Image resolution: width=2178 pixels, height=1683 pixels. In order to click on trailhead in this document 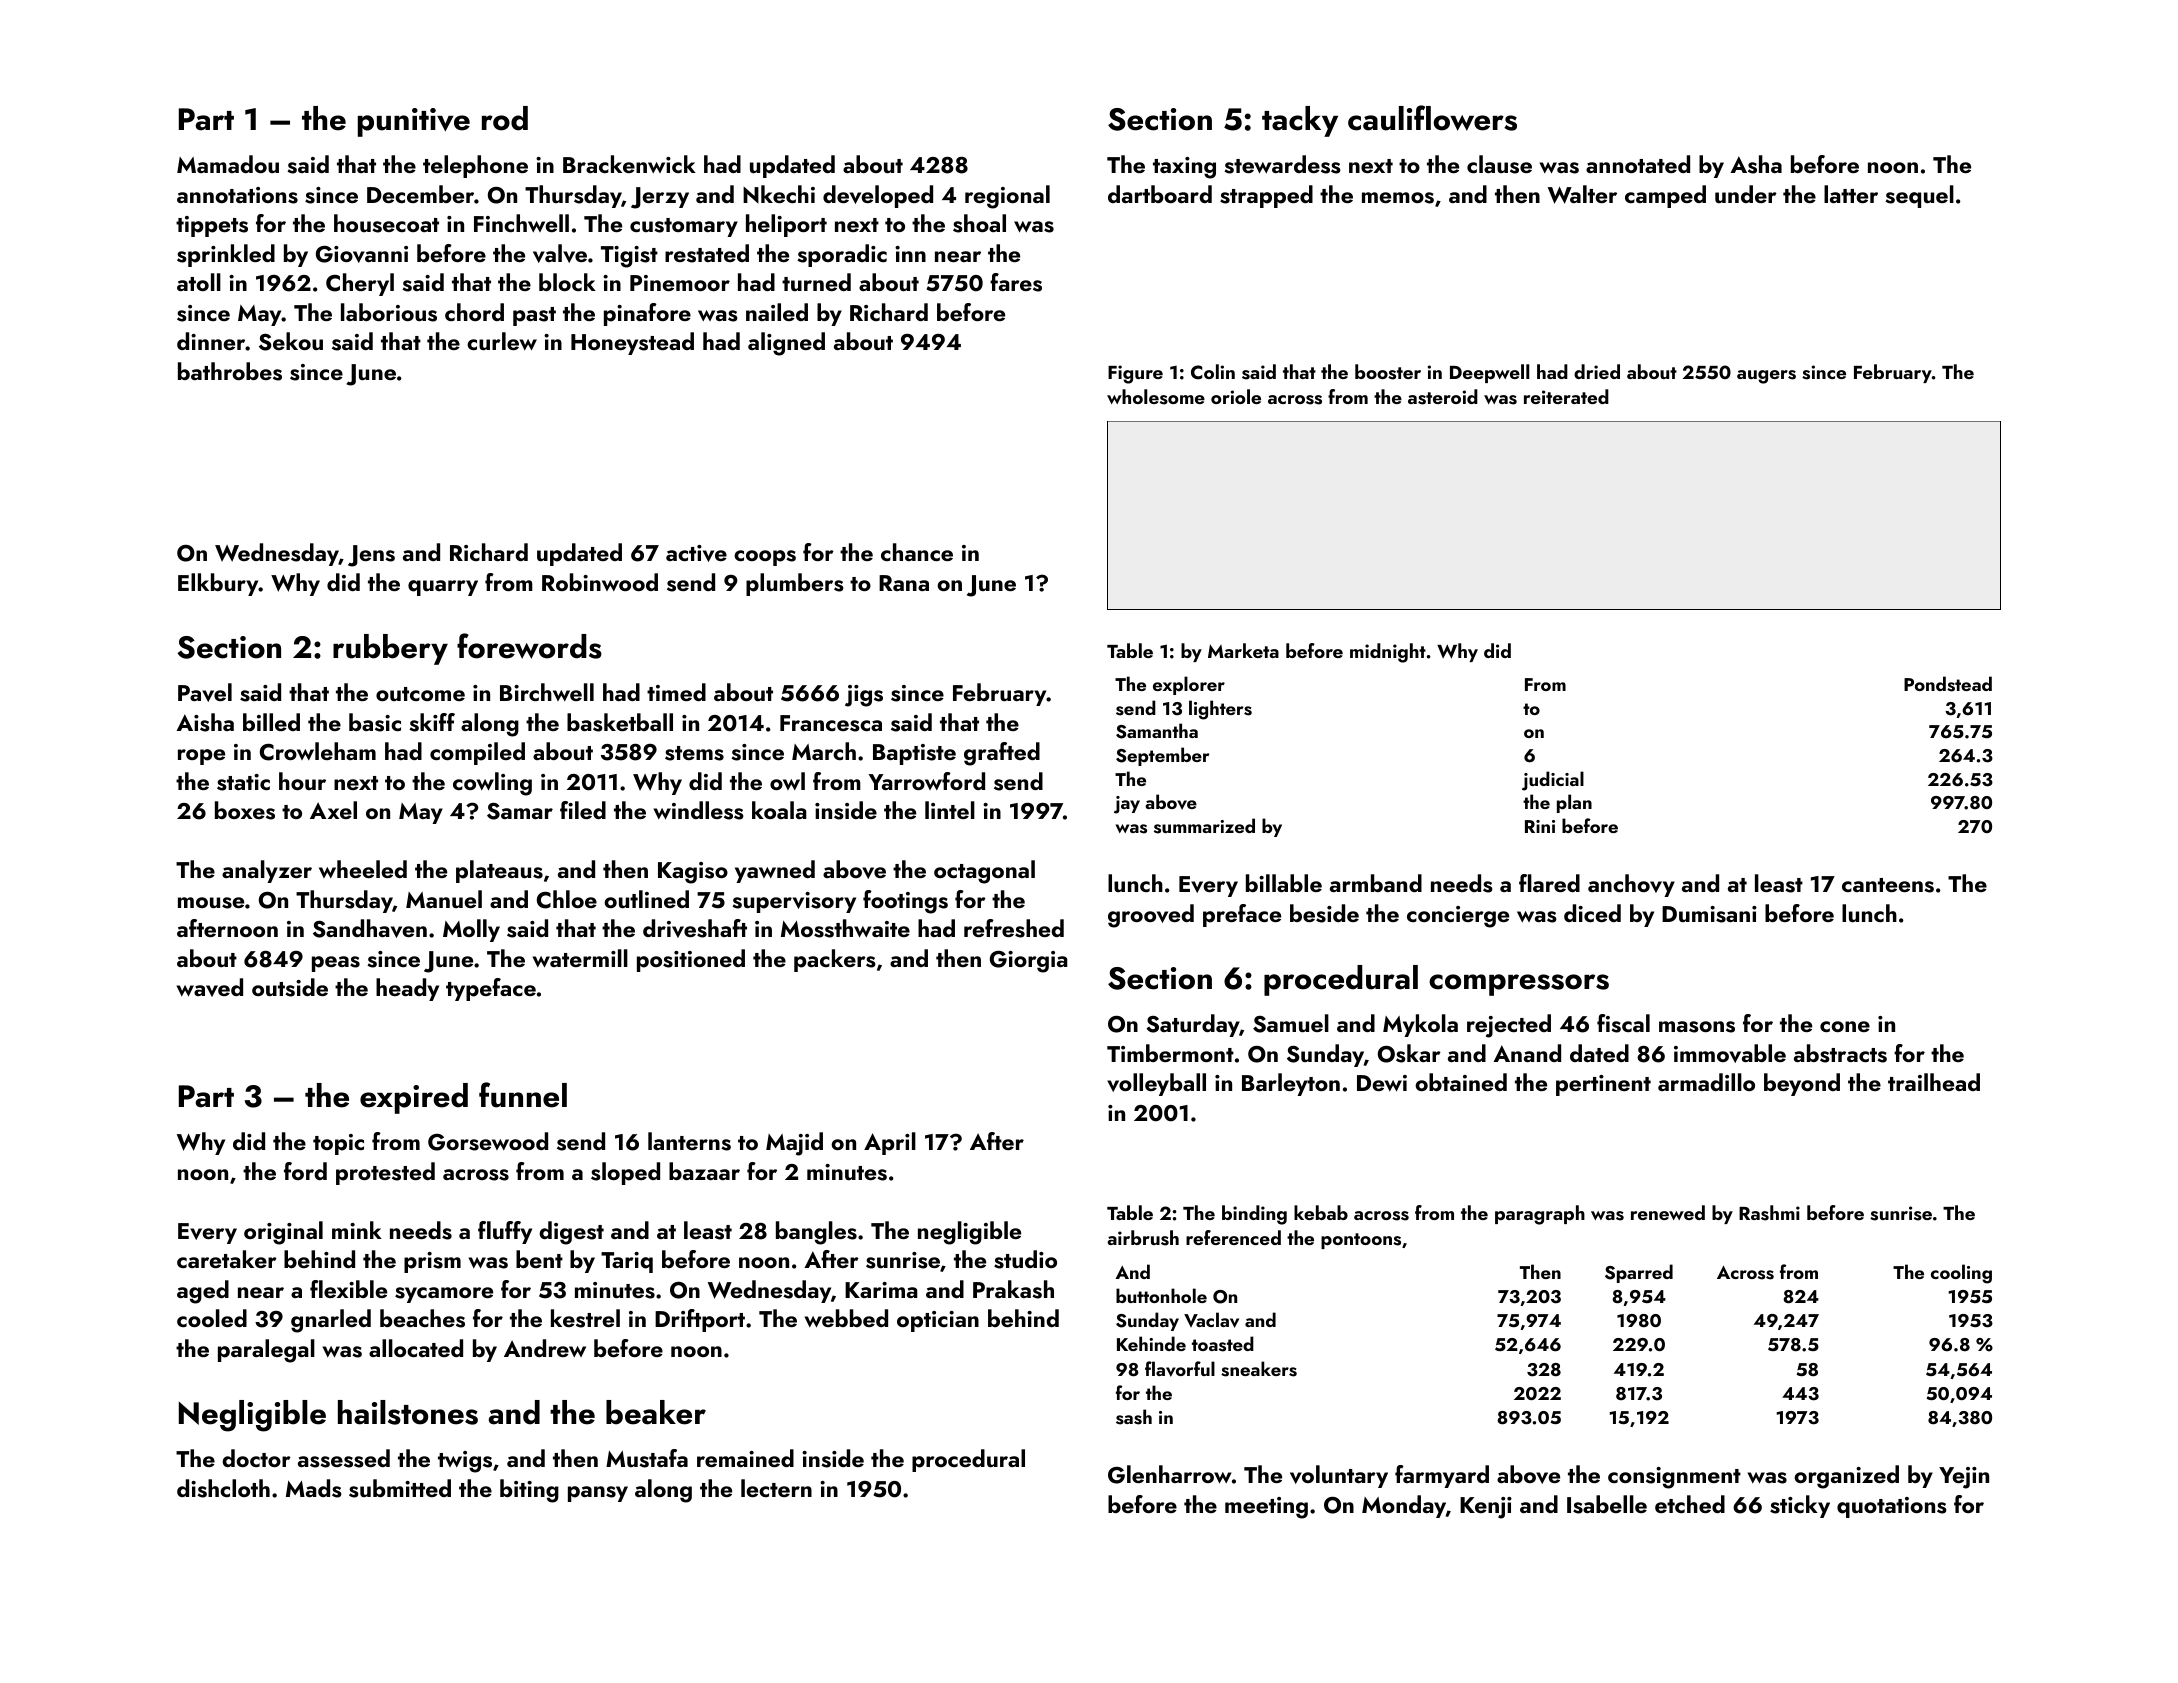, I will do `click(1934, 1082)`.
